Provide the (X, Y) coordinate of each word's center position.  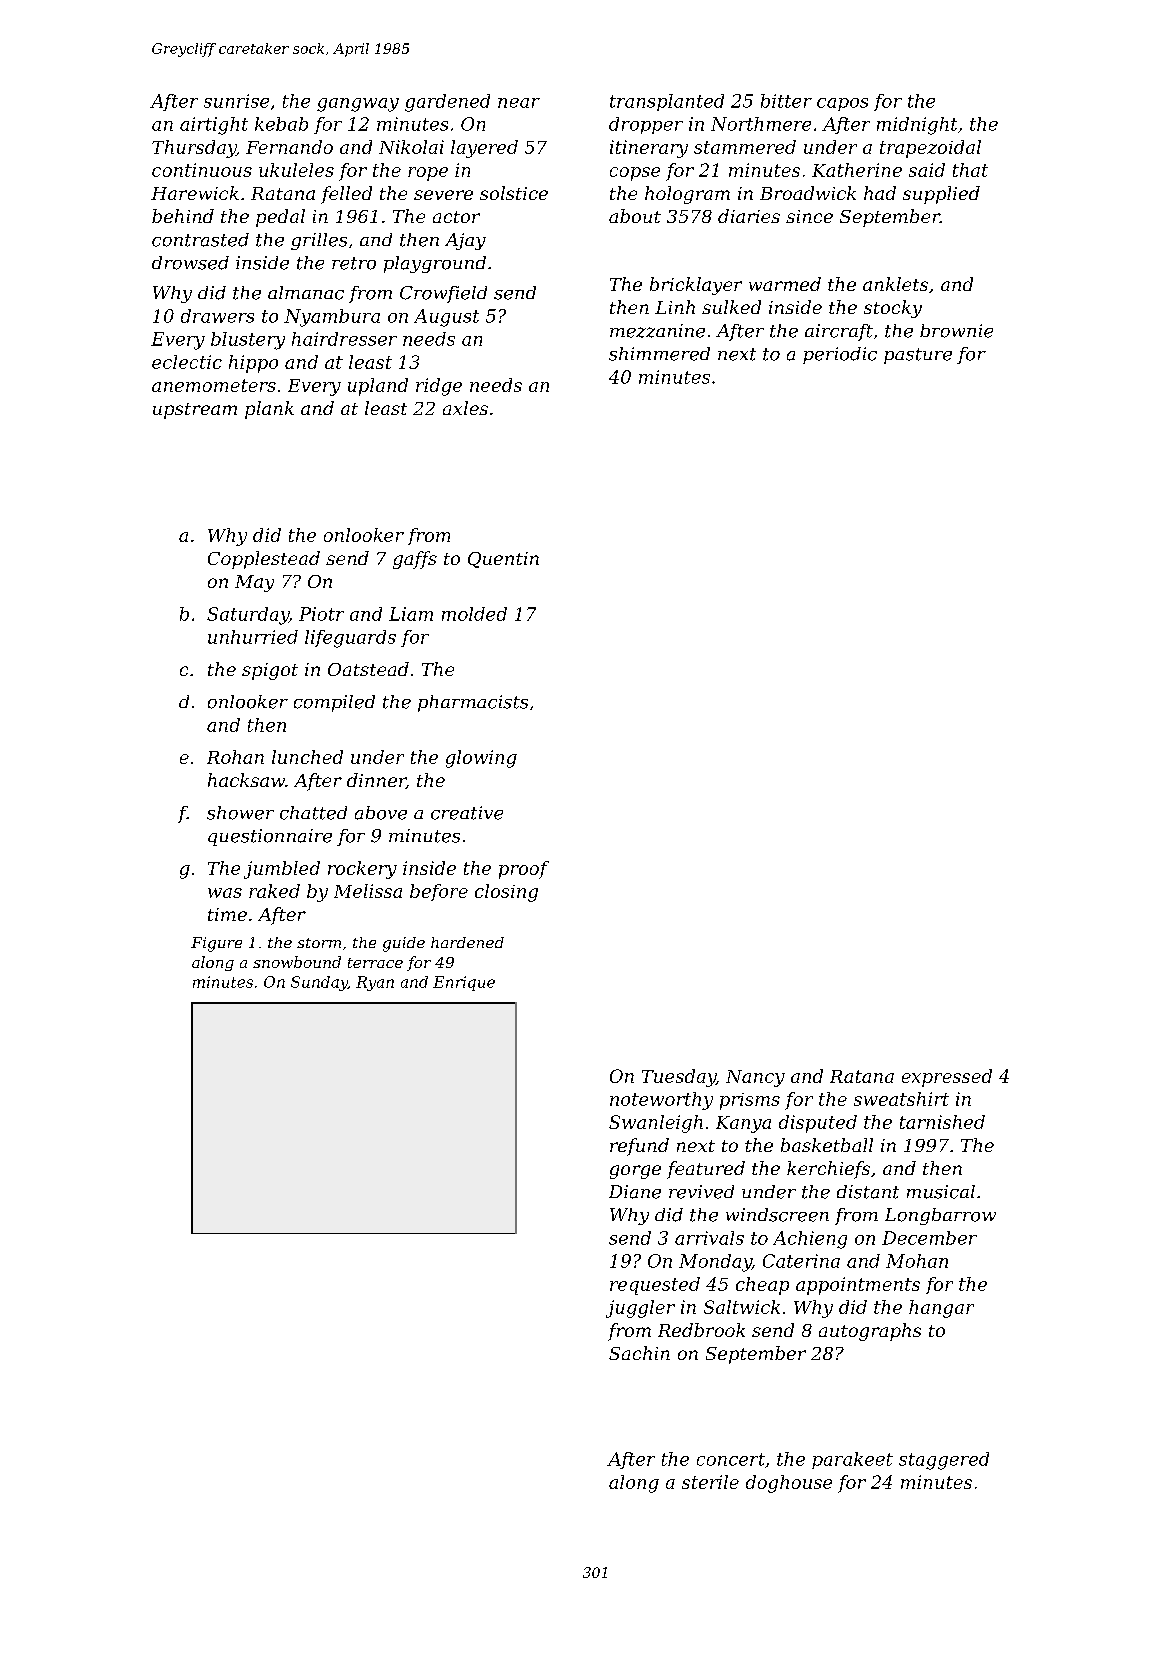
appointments (858, 1286)
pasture (918, 356)
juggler (640, 1309)
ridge (439, 387)
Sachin (639, 1353)
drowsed (190, 263)
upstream (195, 411)
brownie (956, 331)
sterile (710, 1482)
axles (465, 408)
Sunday (319, 983)
